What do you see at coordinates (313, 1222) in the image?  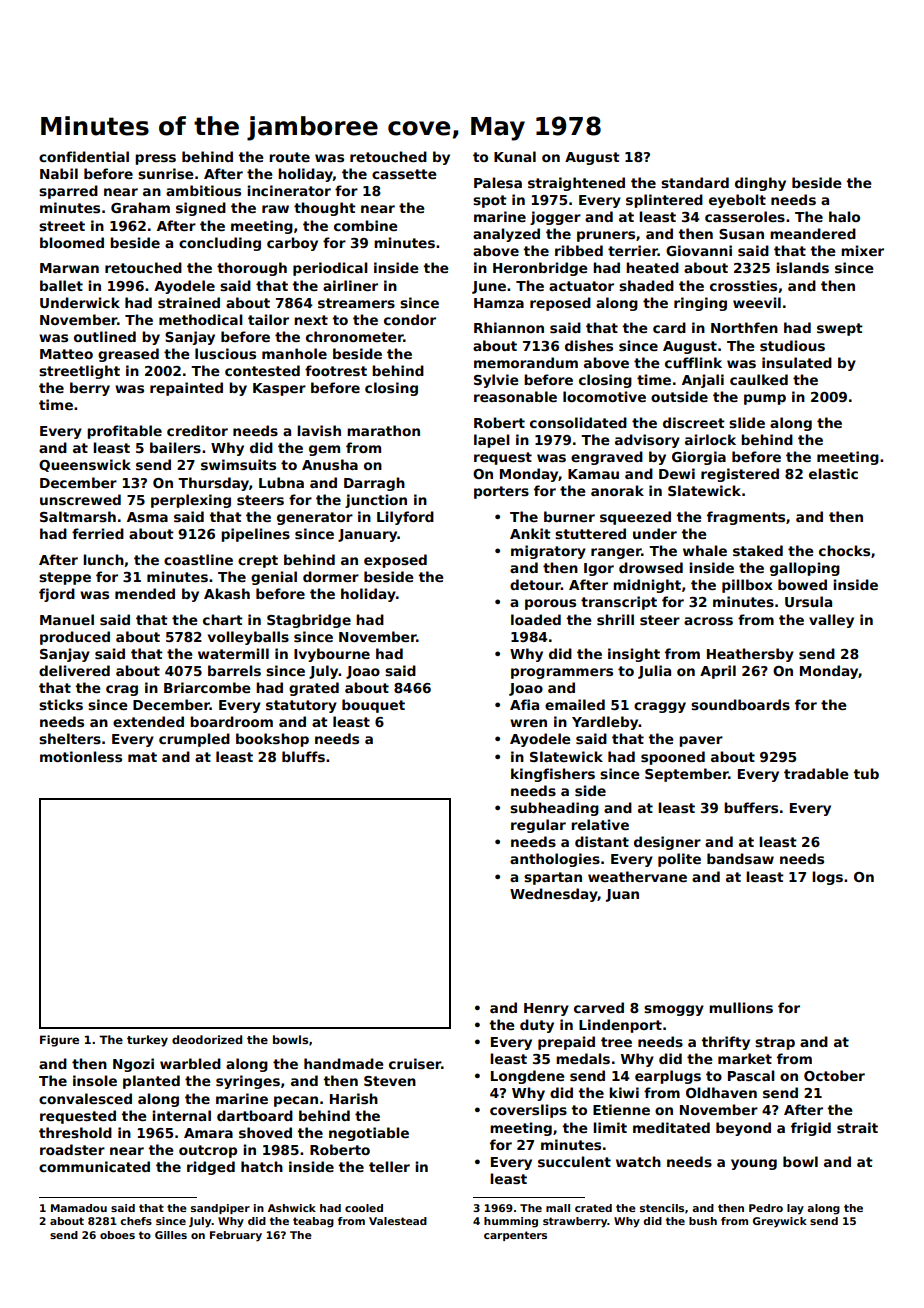 I see `teabag` at bounding box center [313, 1222].
